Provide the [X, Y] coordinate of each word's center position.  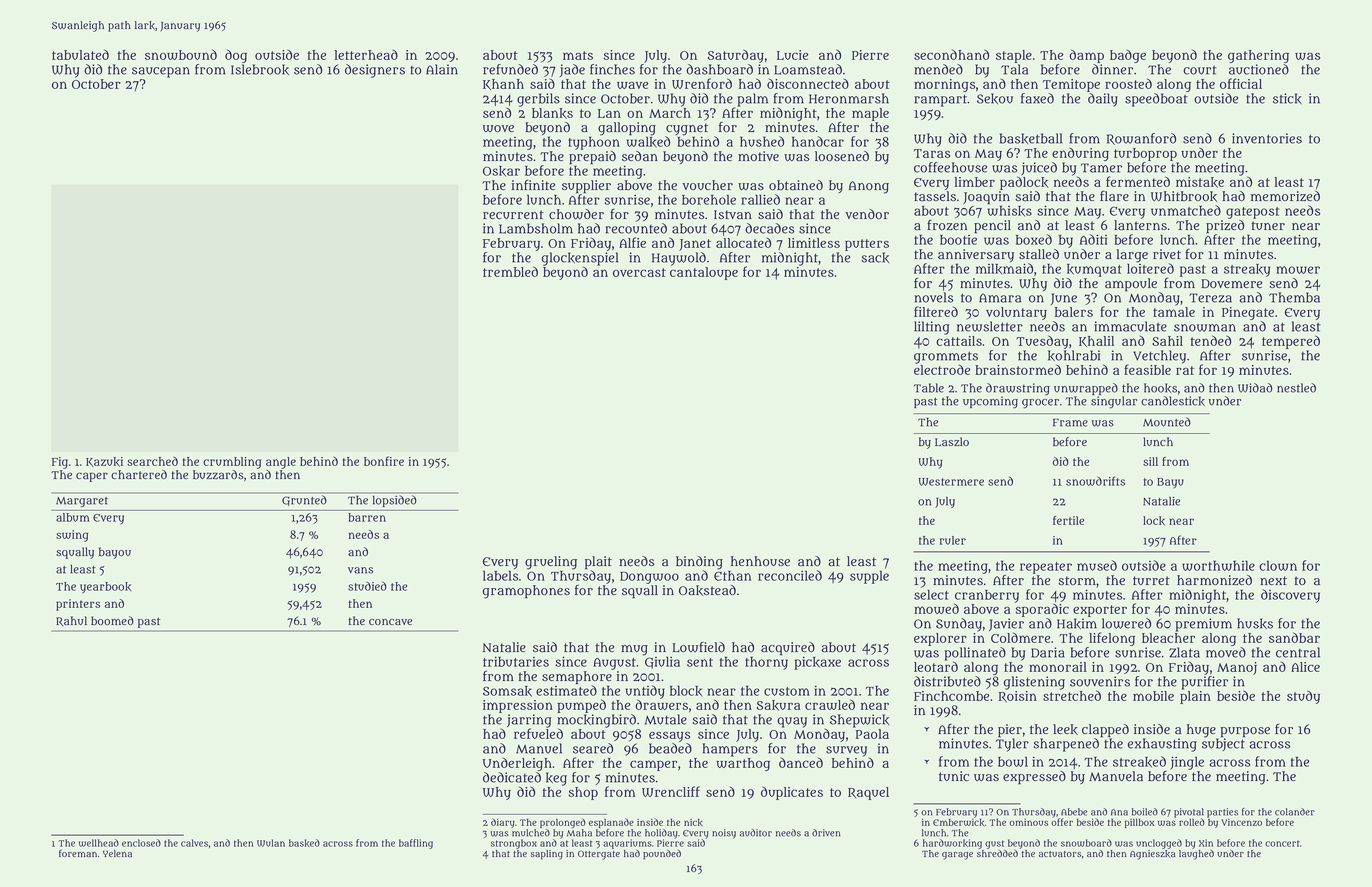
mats [578, 55]
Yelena [117, 853]
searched [152, 461]
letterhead [366, 55]
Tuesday [1042, 342]
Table [929, 388]
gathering [1258, 56]
